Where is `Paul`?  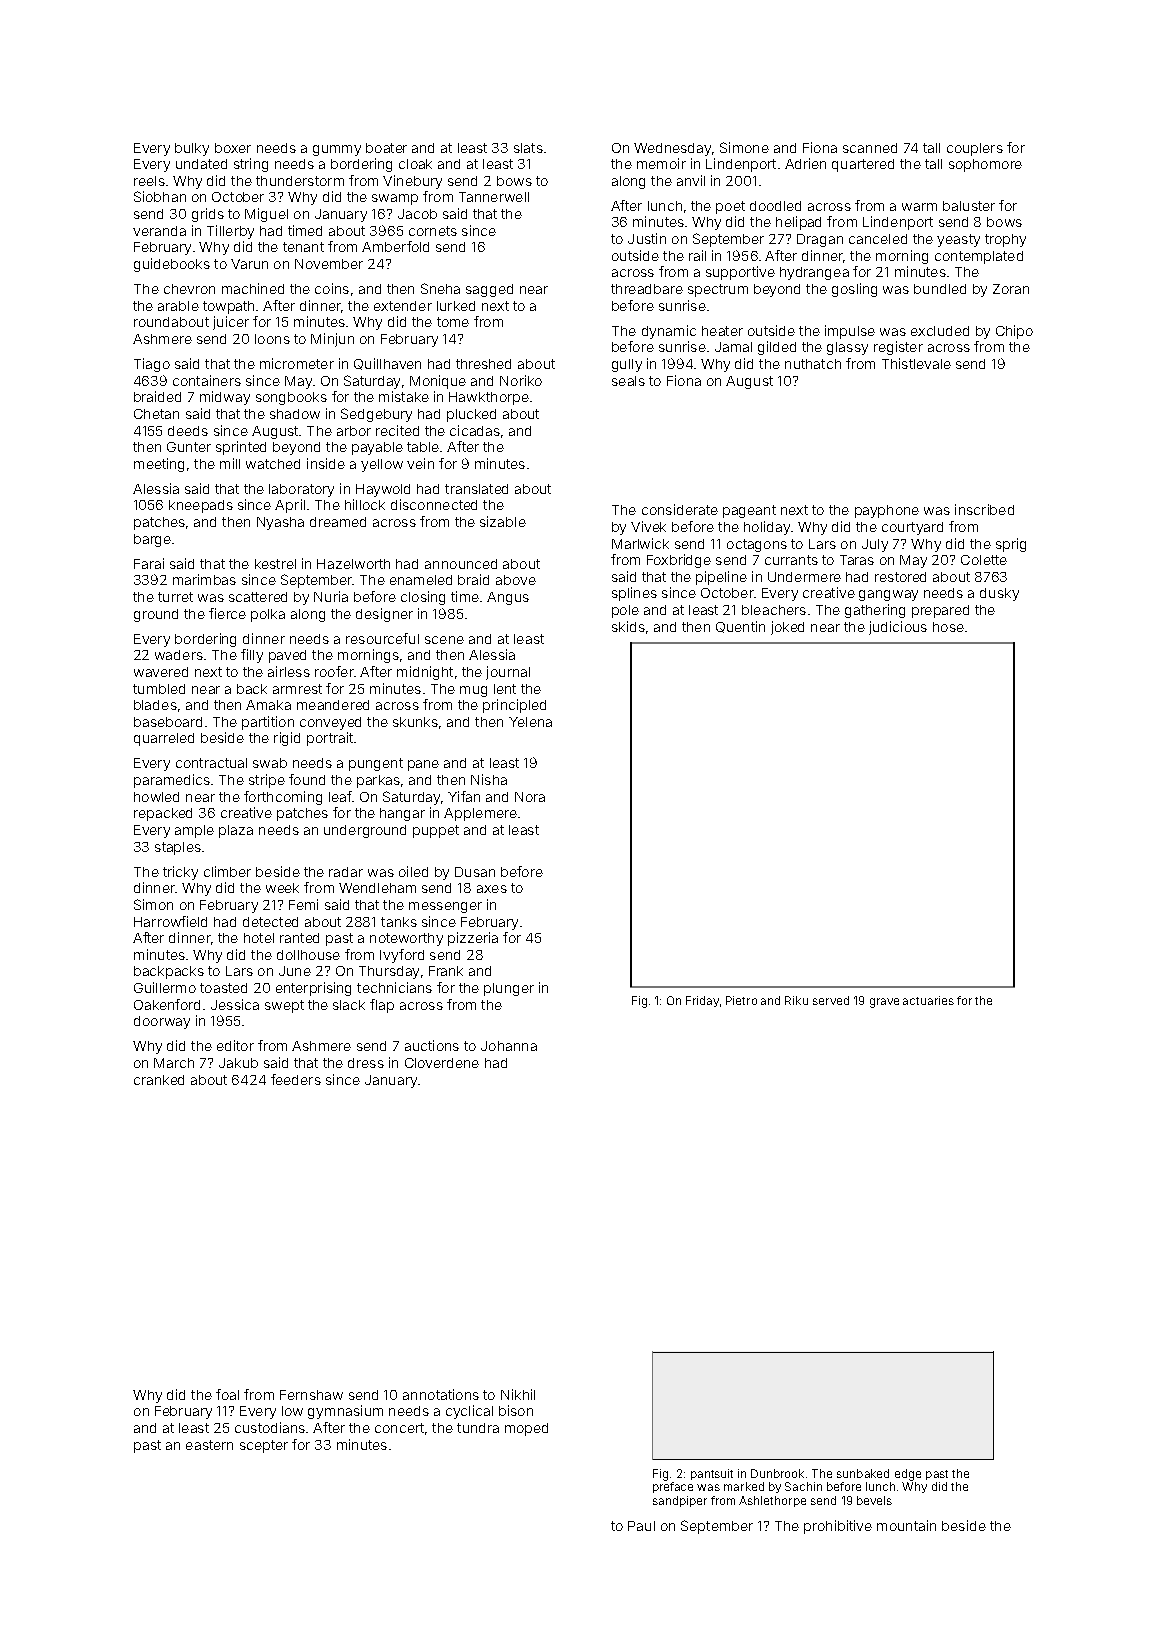 Paul is located at coordinates (641, 1526).
